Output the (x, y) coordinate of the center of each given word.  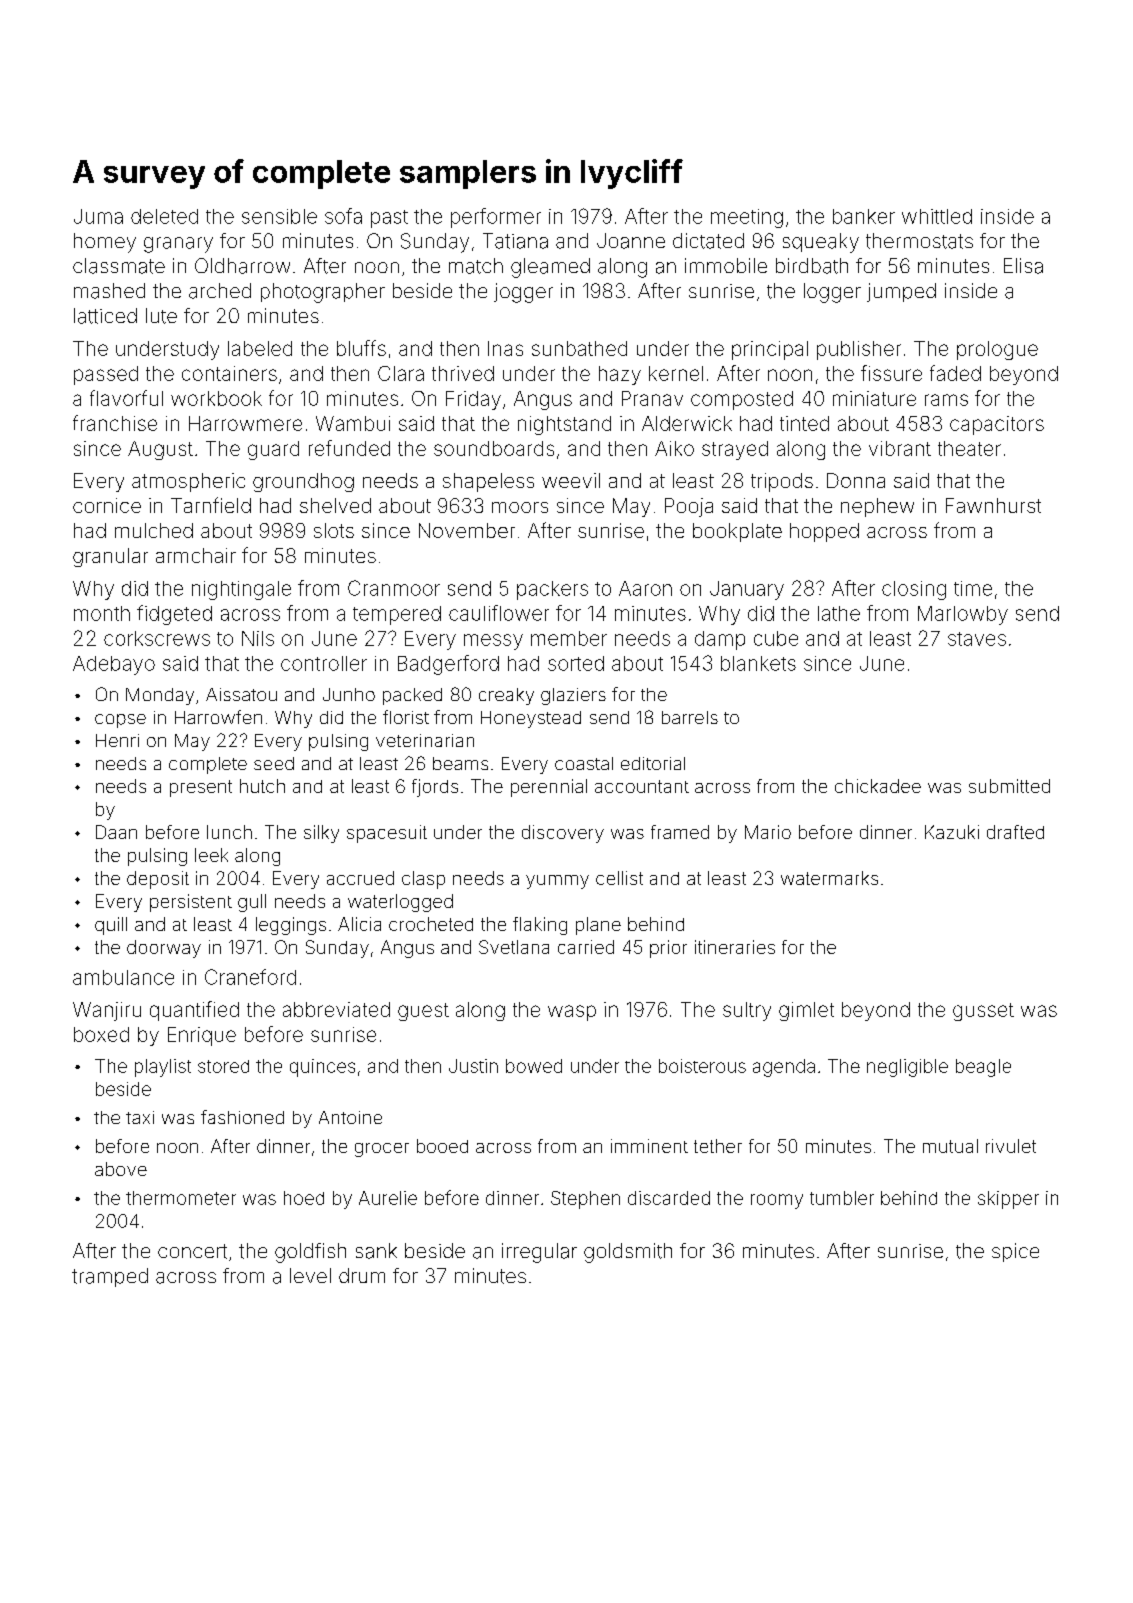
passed (106, 375)
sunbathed (579, 348)
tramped (110, 1277)
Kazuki (952, 832)
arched (220, 291)
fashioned (242, 1117)
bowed (534, 1066)
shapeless (488, 482)
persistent (191, 903)
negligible (907, 1068)
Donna (856, 480)
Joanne (631, 241)
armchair (196, 555)
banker (864, 216)
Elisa (1023, 266)
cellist (619, 878)
